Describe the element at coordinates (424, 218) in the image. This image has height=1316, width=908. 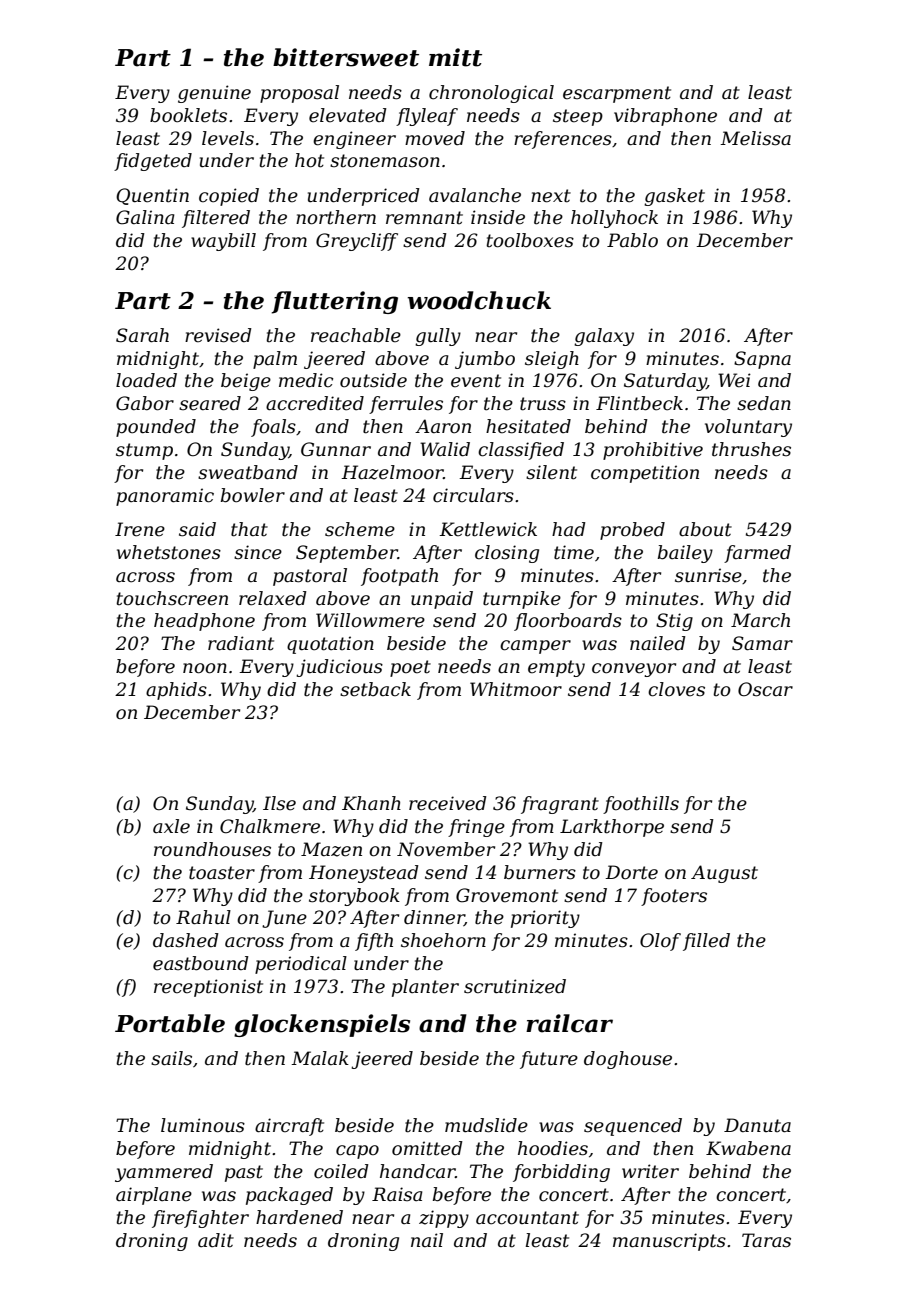
I see `remnant` at that location.
